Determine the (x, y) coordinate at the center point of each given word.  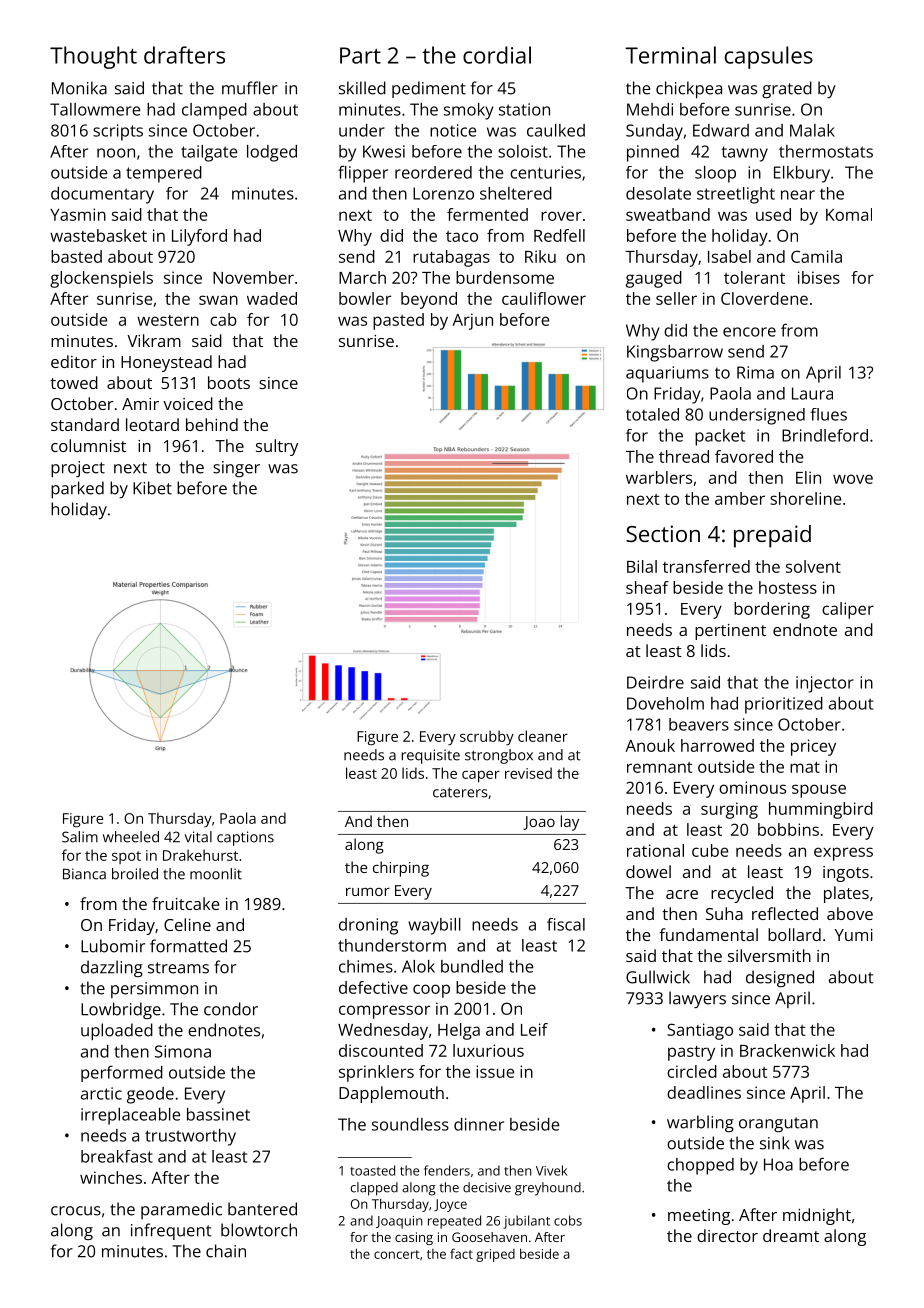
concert (397, 1254)
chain (226, 1251)
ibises (819, 277)
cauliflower (544, 298)
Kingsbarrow (675, 353)
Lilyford (199, 237)
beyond (429, 300)
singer (236, 469)
